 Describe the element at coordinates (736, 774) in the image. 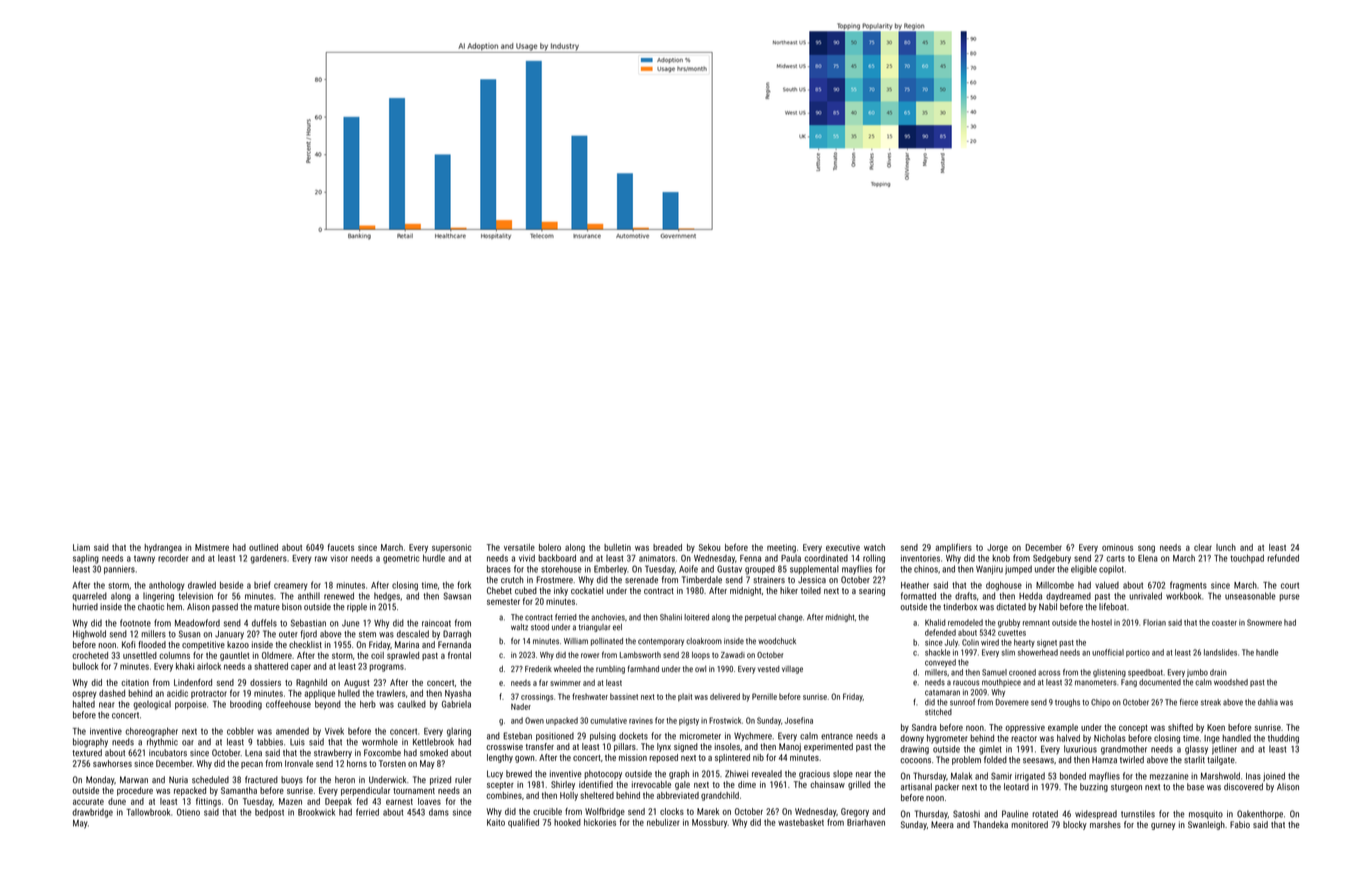

I see `Zhiwei` at that location.
